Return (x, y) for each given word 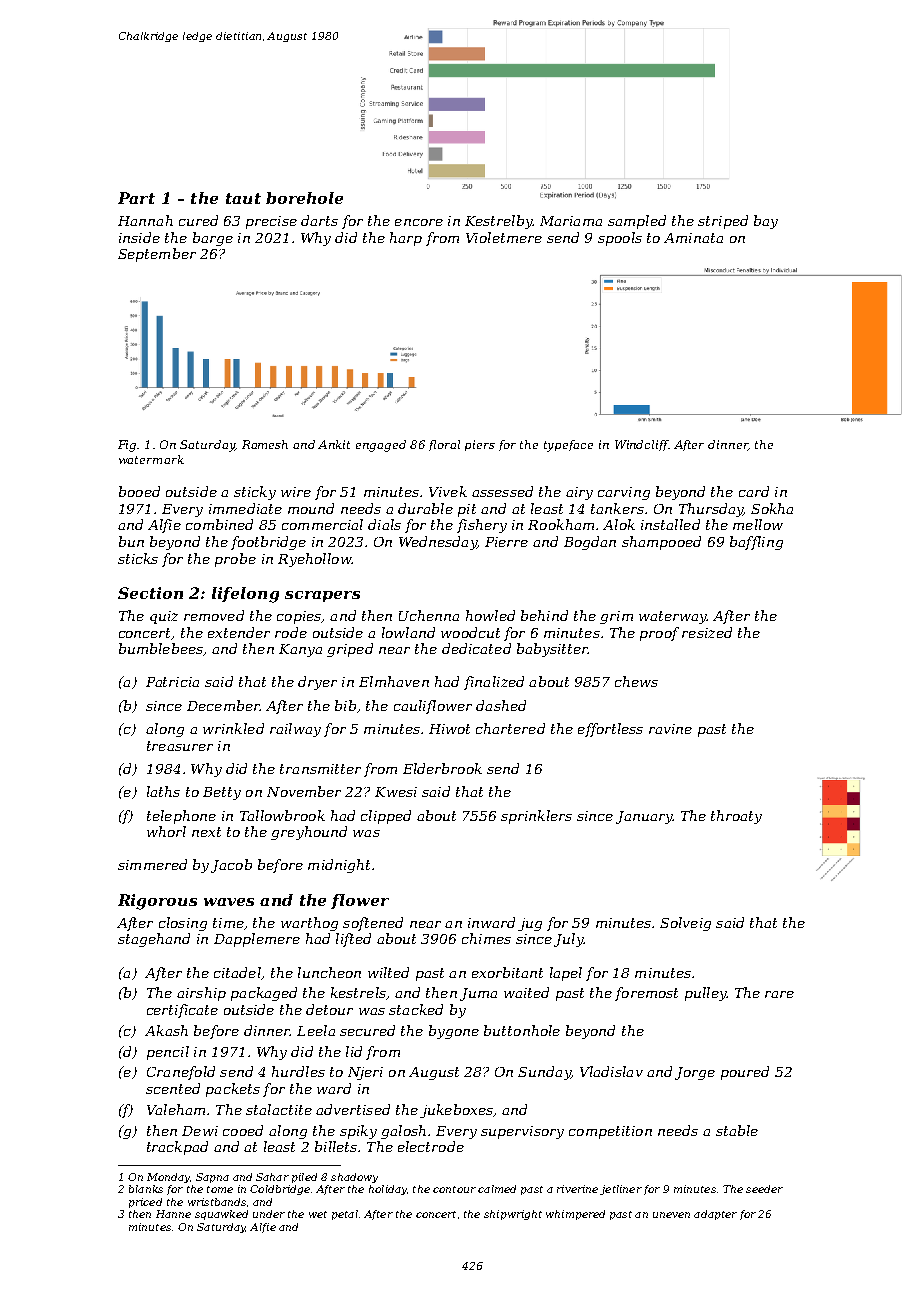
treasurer (180, 746)
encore (419, 222)
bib (345, 705)
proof (659, 634)
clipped (386, 817)
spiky (358, 1132)
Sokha (772, 508)
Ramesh (265, 444)
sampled (637, 222)
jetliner (621, 1190)
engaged (381, 446)
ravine (670, 729)
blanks (146, 1189)
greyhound (309, 833)
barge (213, 239)
